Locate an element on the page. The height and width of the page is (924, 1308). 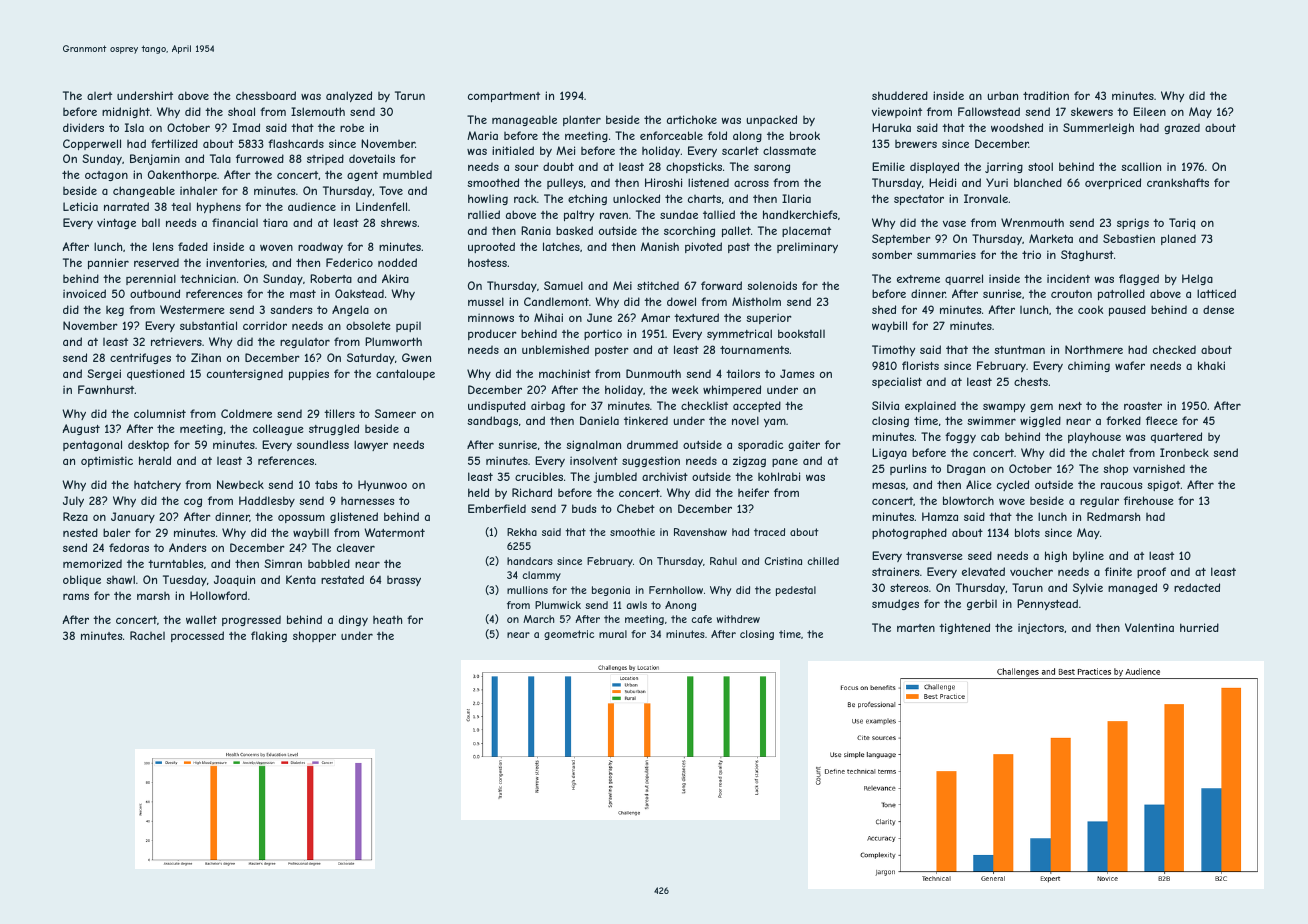
kohlrabi is located at coordinates (779, 476).
